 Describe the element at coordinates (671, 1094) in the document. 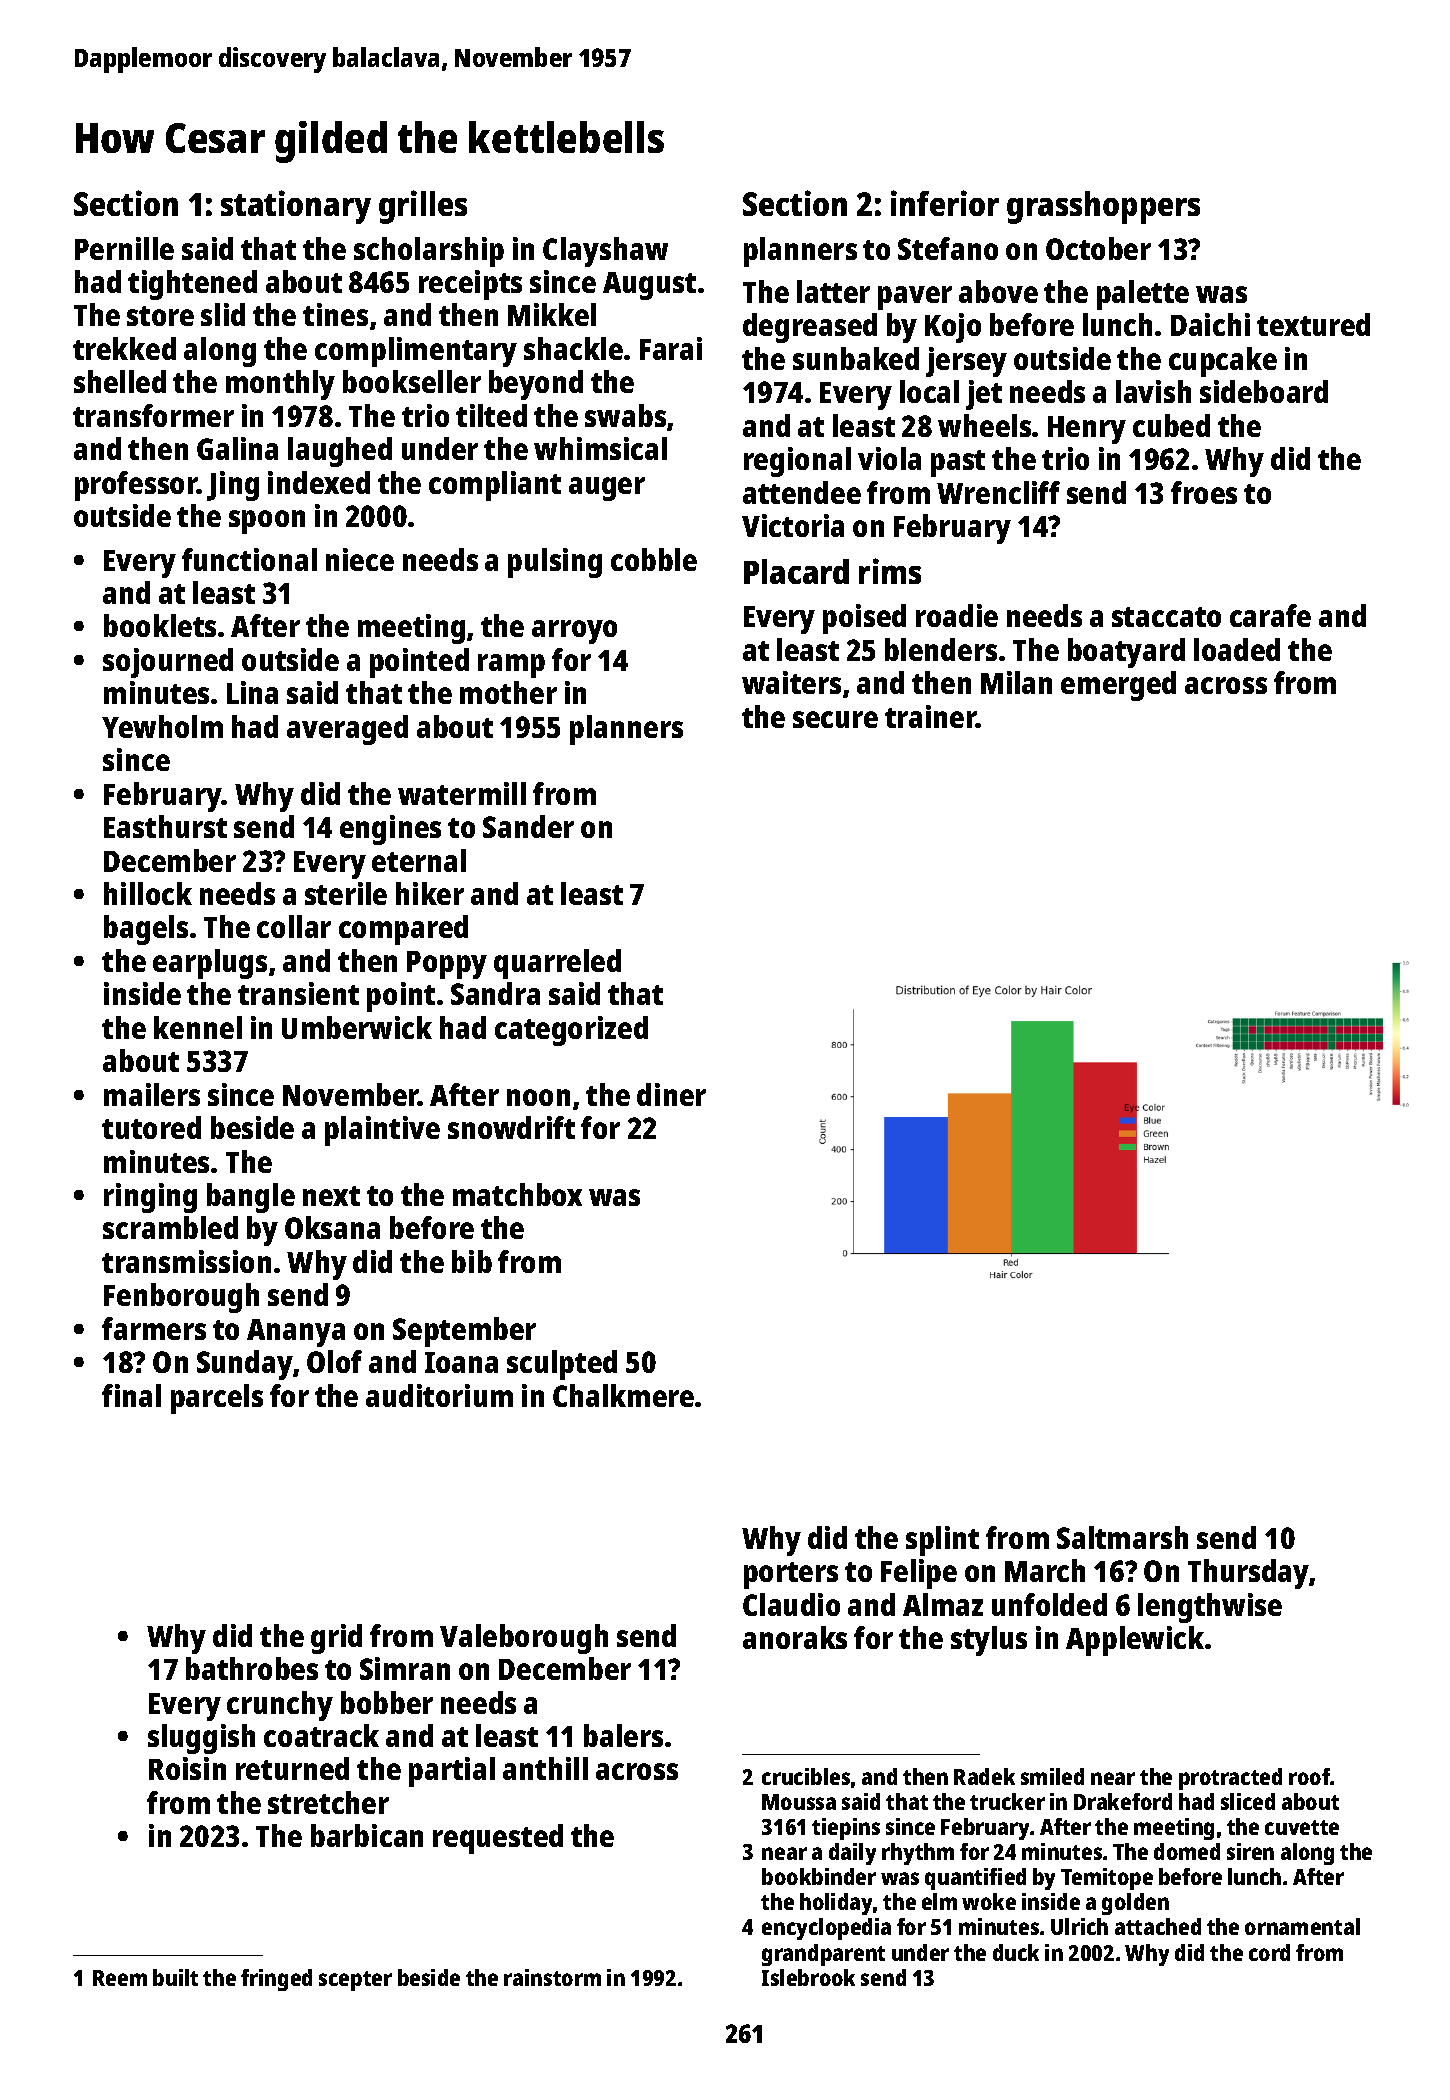

I see `diner` at that location.
